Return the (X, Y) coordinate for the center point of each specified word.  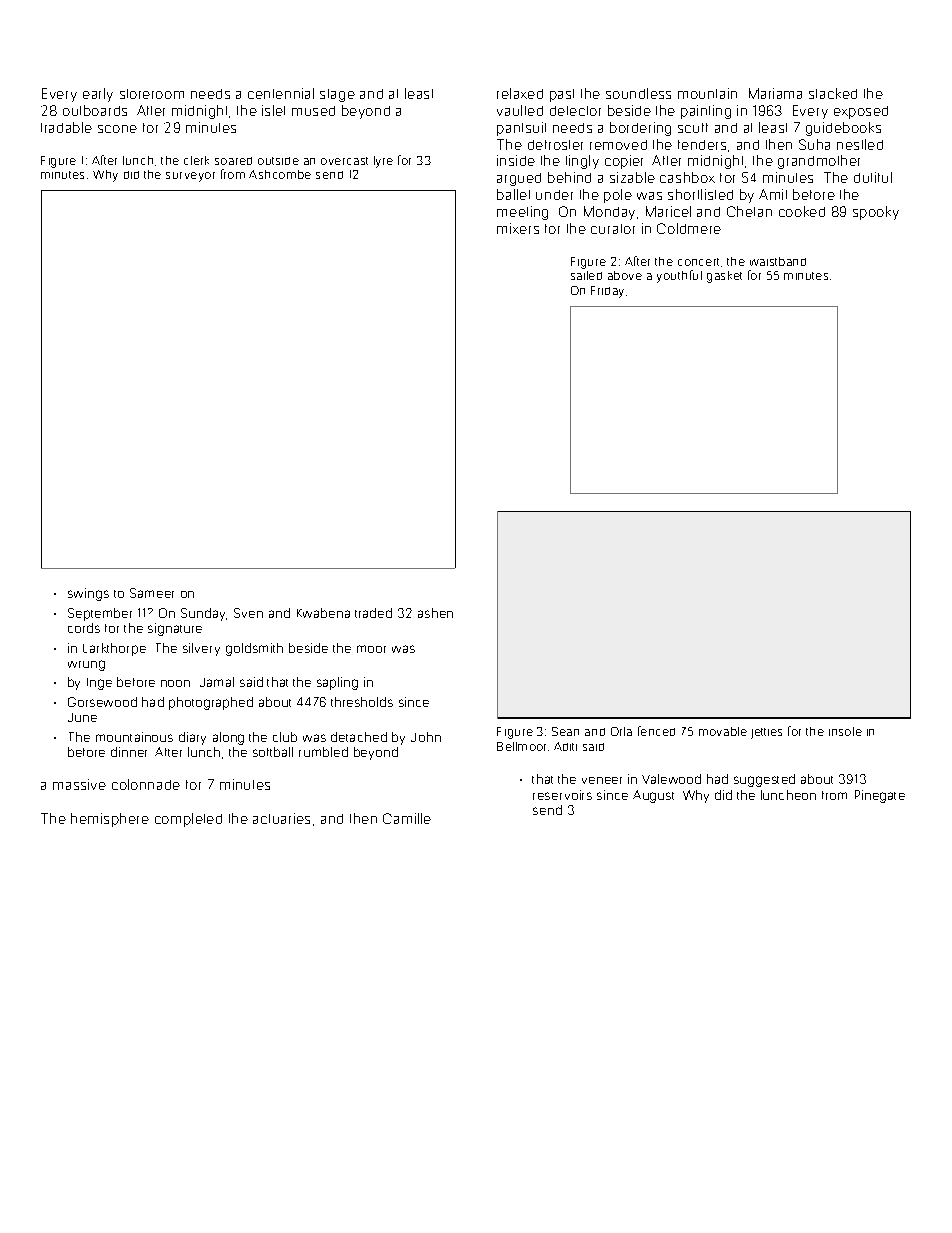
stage (337, 95)
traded (373, 613)
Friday (607, 292)
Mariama (775, 93)
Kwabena (323, 613)
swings (88, 594)
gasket (724, 277)
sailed (586, 275)
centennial (281, 93)
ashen (435, 613)
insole (845, 731)
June (82, 717)
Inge (99, 684)
